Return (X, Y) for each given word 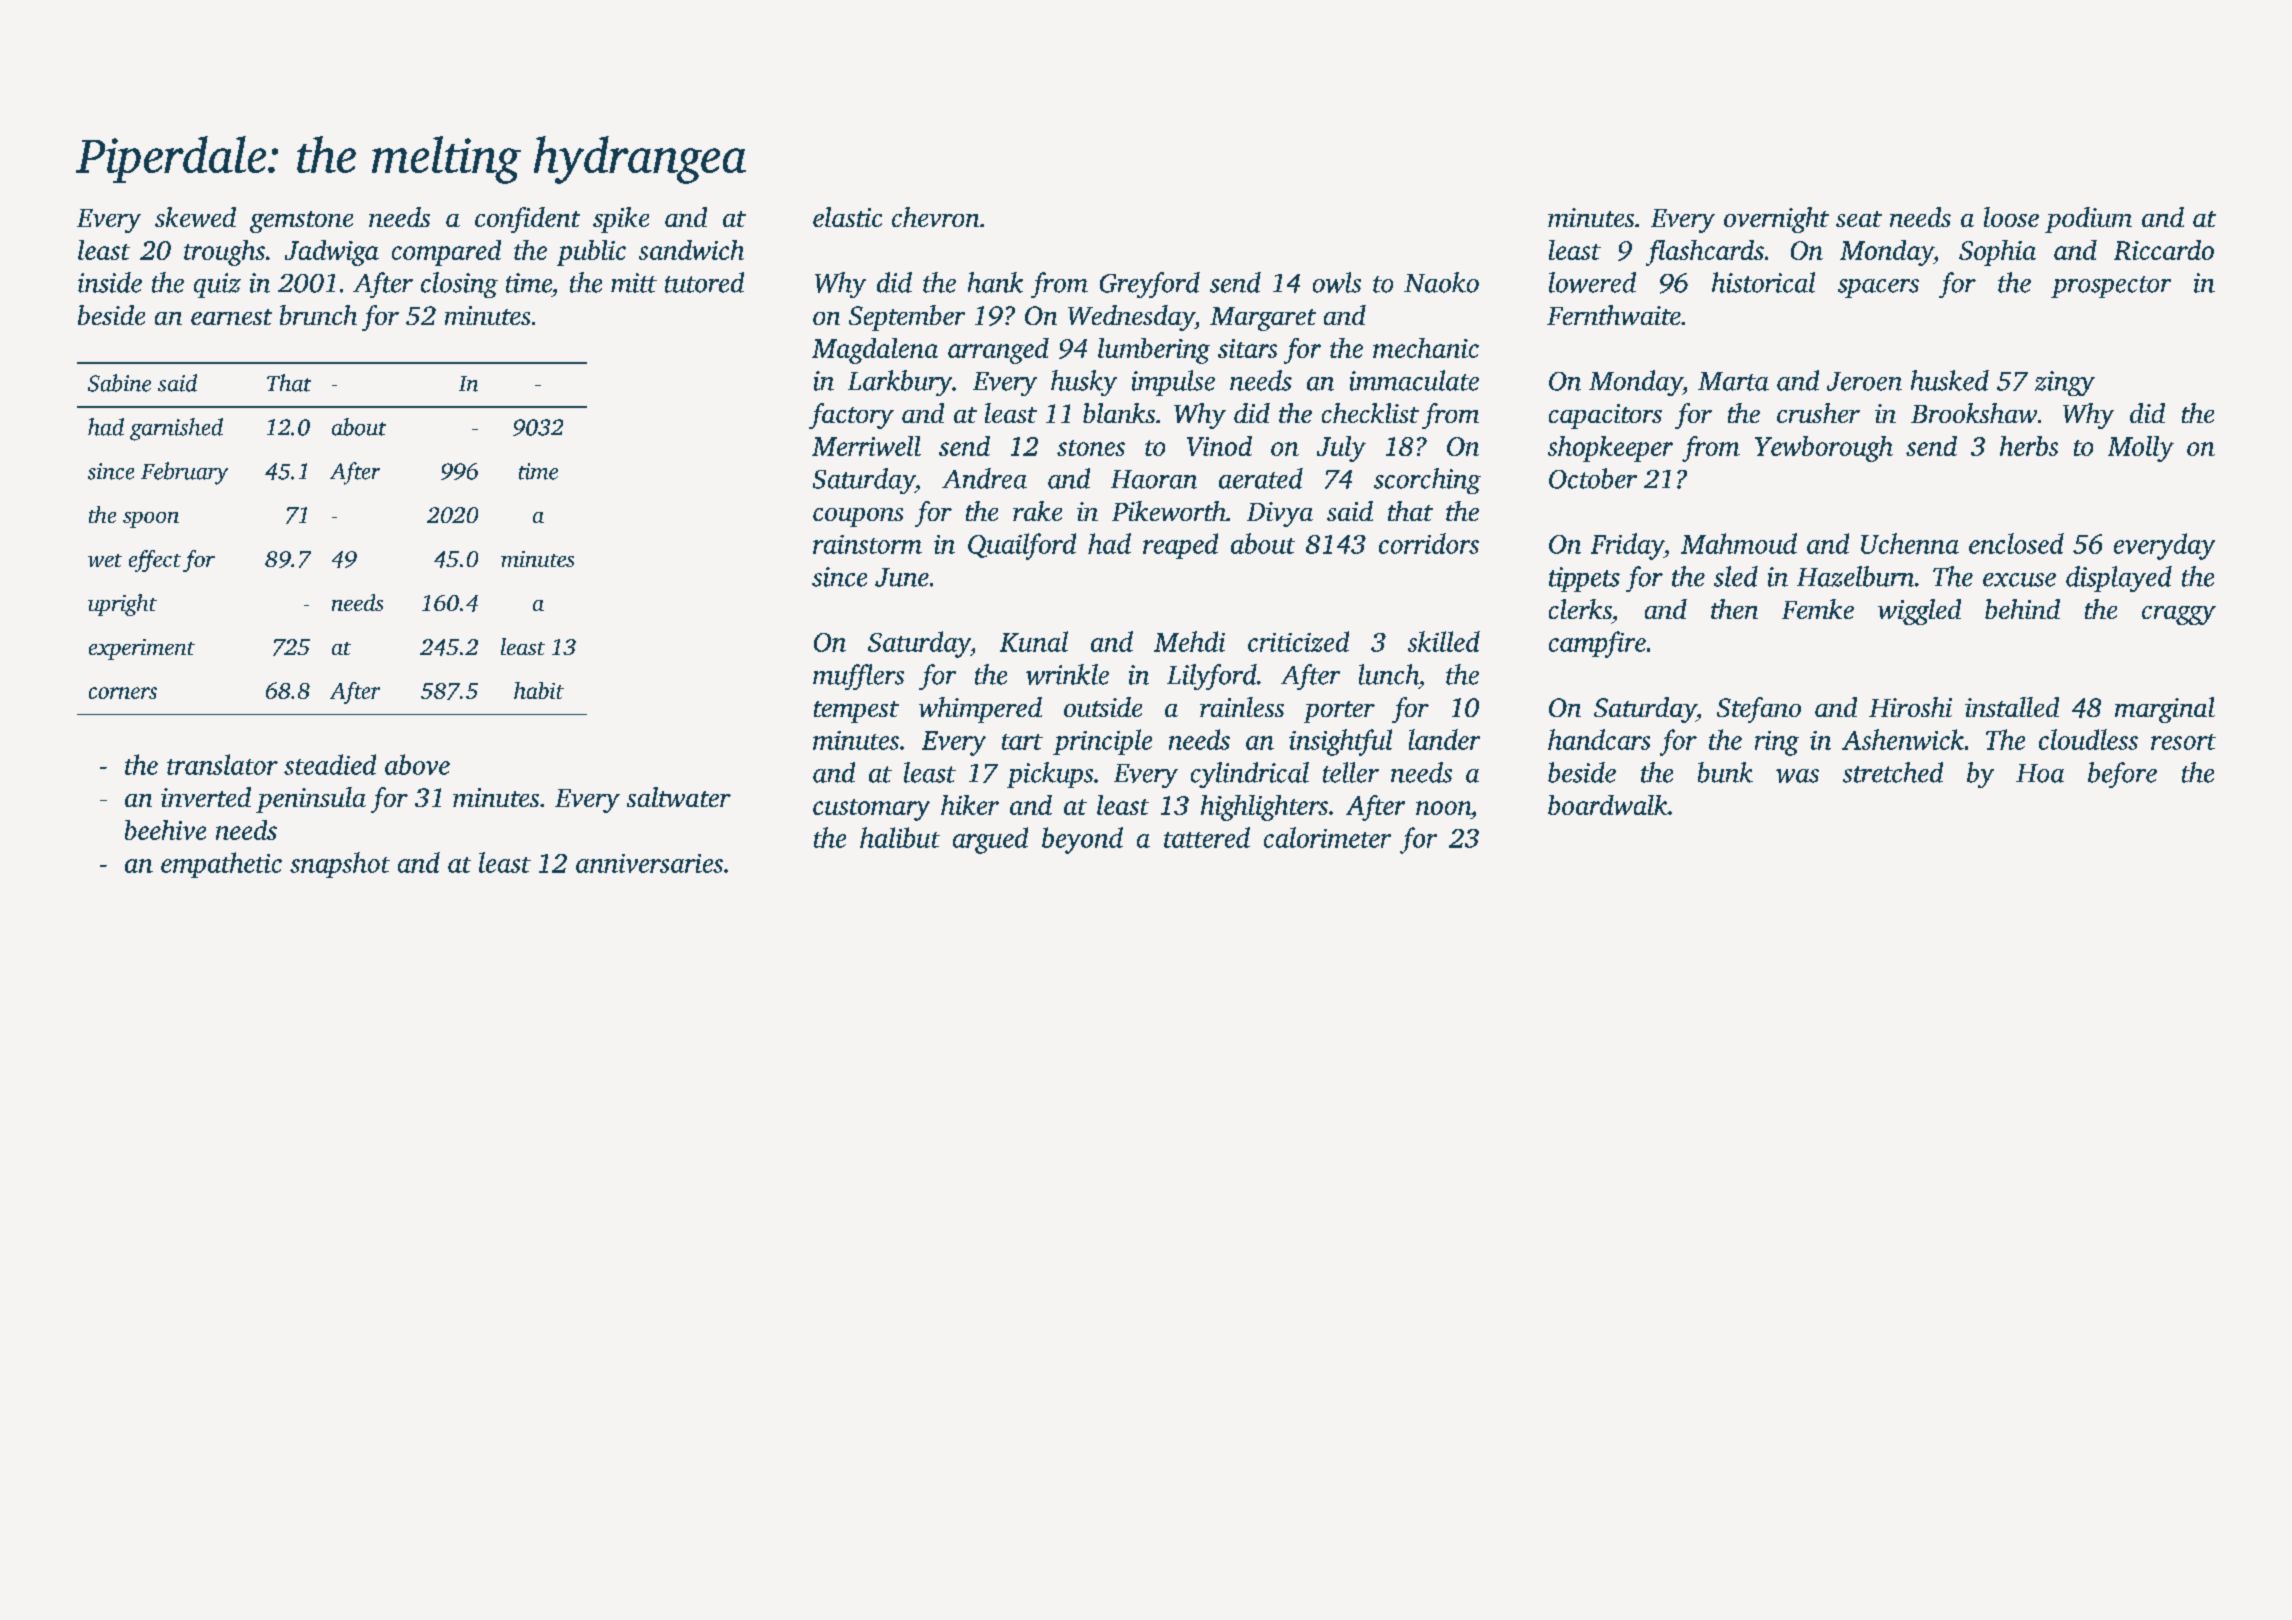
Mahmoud (1739, 543)
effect (155, 561)
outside (1103, 707)
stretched (1893, 772)
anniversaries (649, 863)
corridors (1429, 543)
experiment (142, 649)
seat (1859, 219)
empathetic (221, 865)
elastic (847, 217)
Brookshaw (1974, 413)
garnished (176, 429)
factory (851, 416)
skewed (195, 217)
